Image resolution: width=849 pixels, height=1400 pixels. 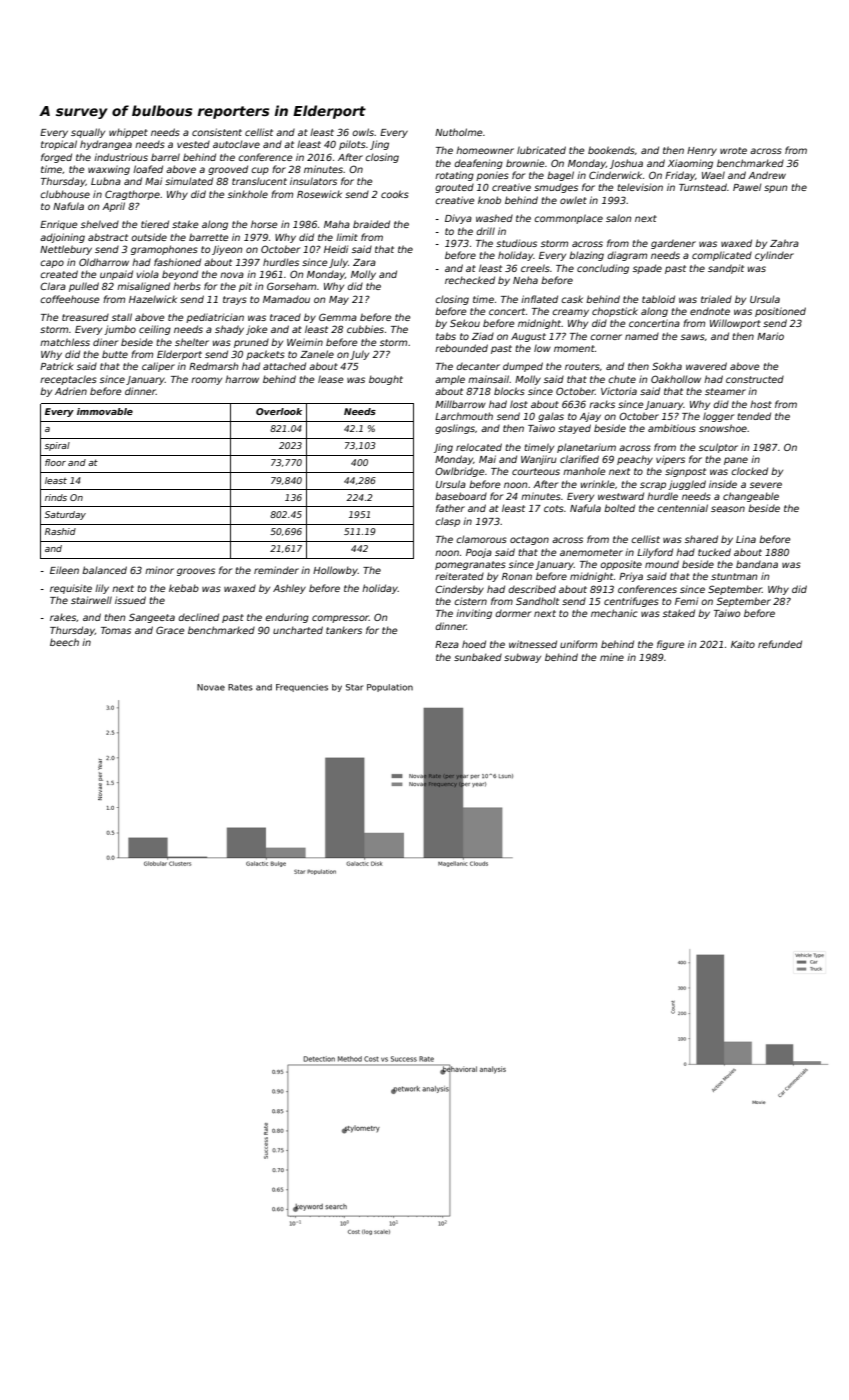 What do you see at coordinates (289, 589) in the screenshot?
I see `Ashley` at bounding box center [289, 589].
